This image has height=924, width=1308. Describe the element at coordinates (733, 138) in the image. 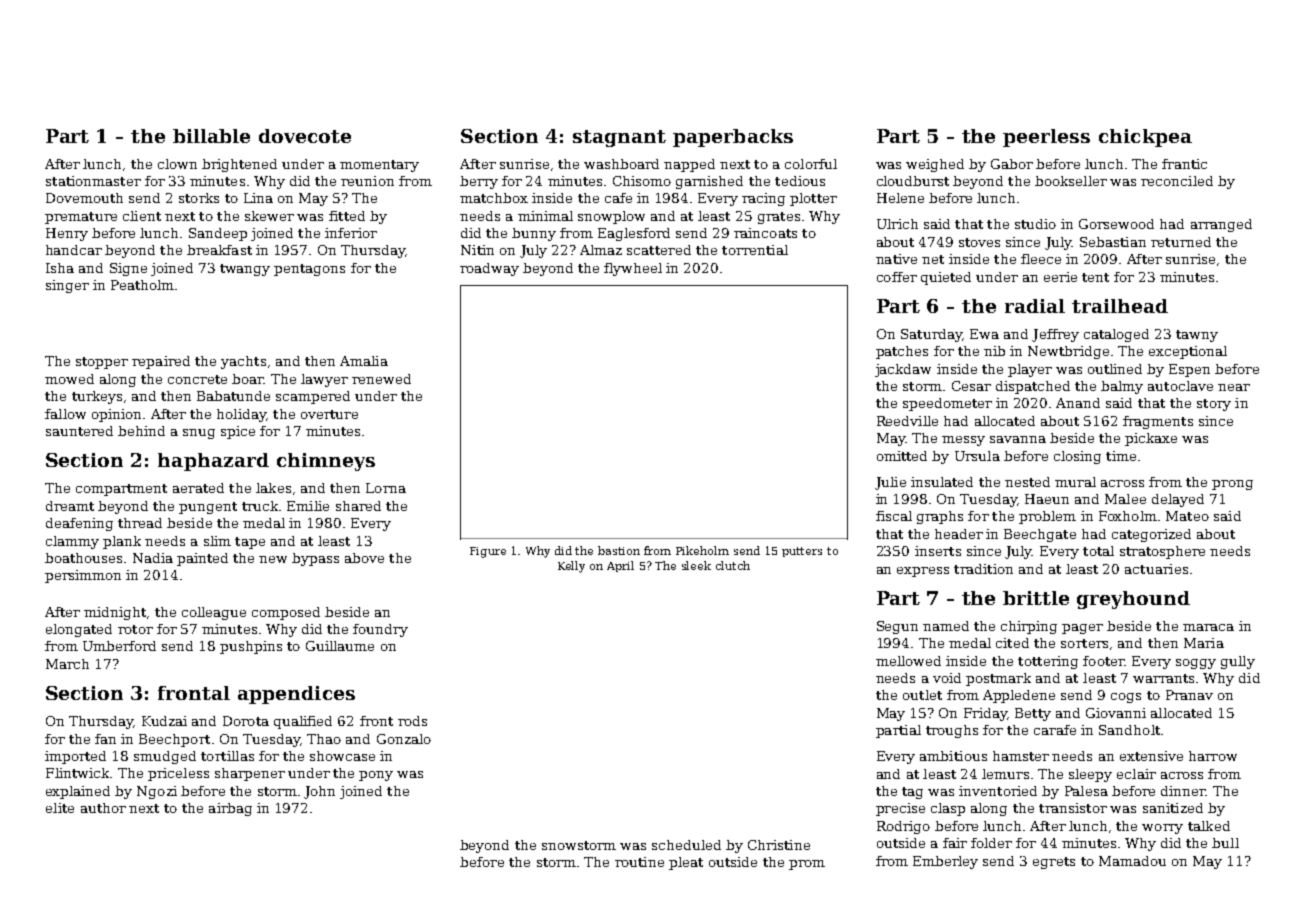

I see `paperbacks` at that location.
